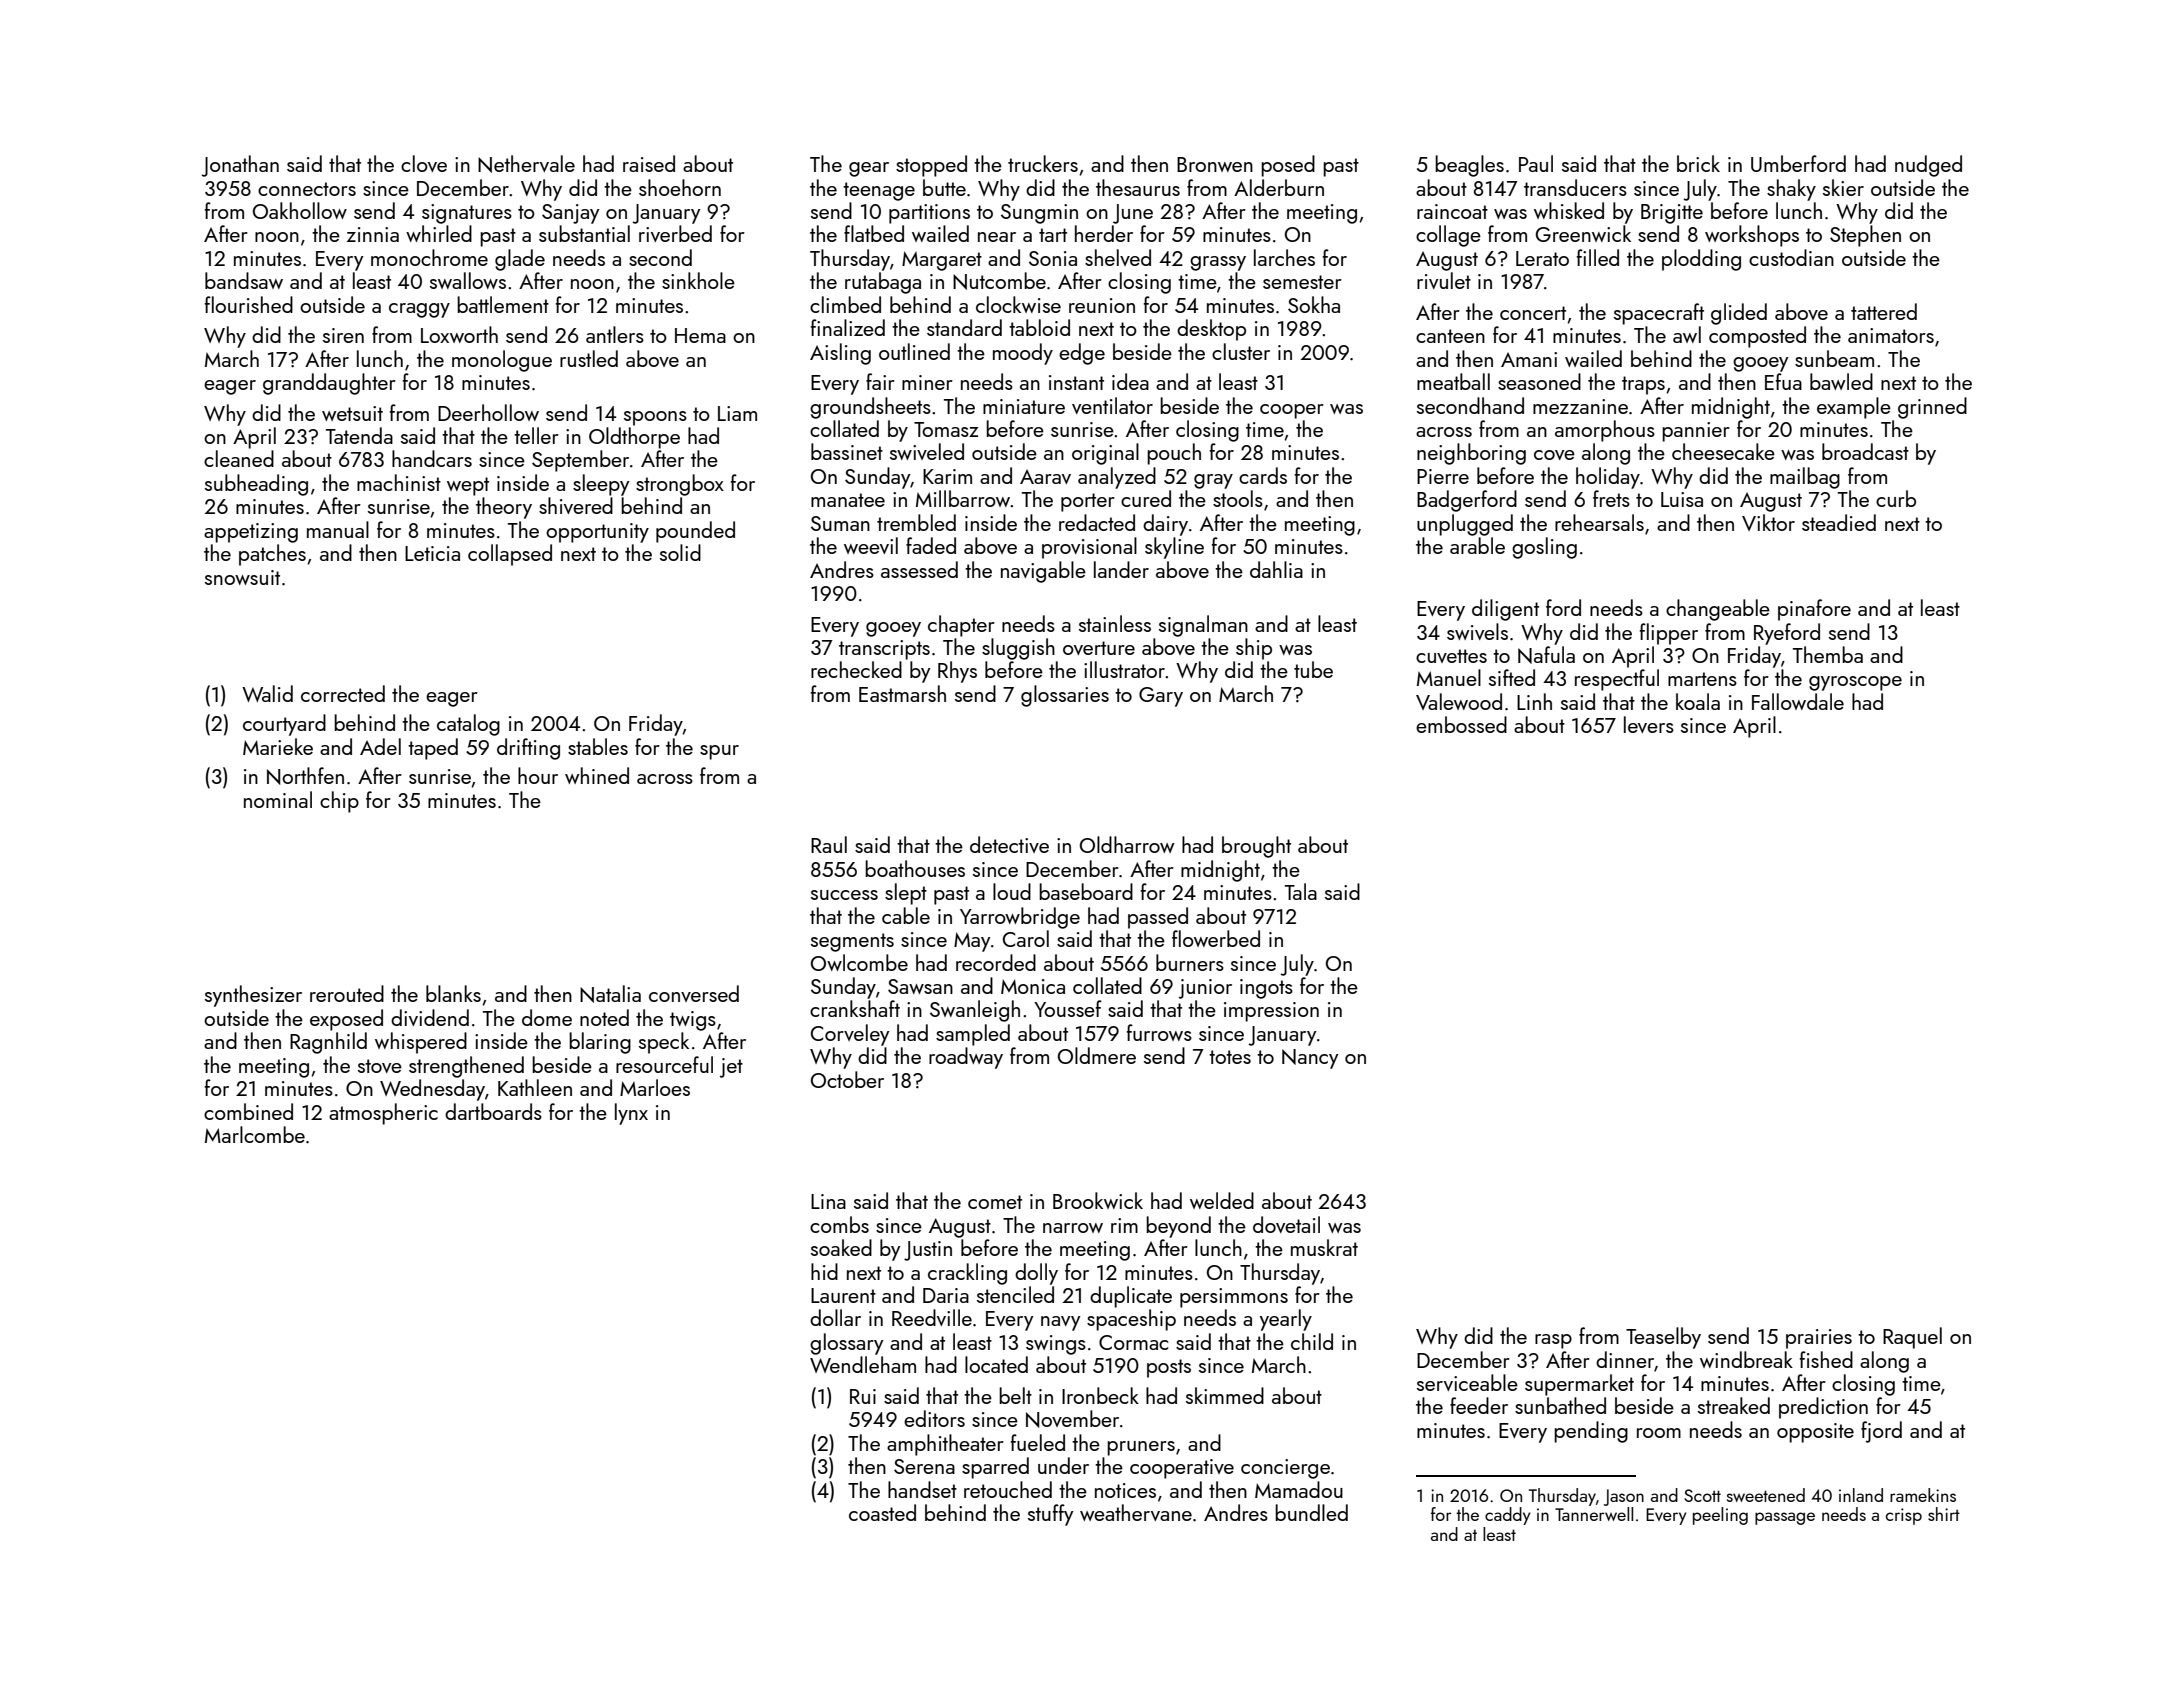 The image size is (2178, 1683). I want to click on Rui, so click(863, 1396).
